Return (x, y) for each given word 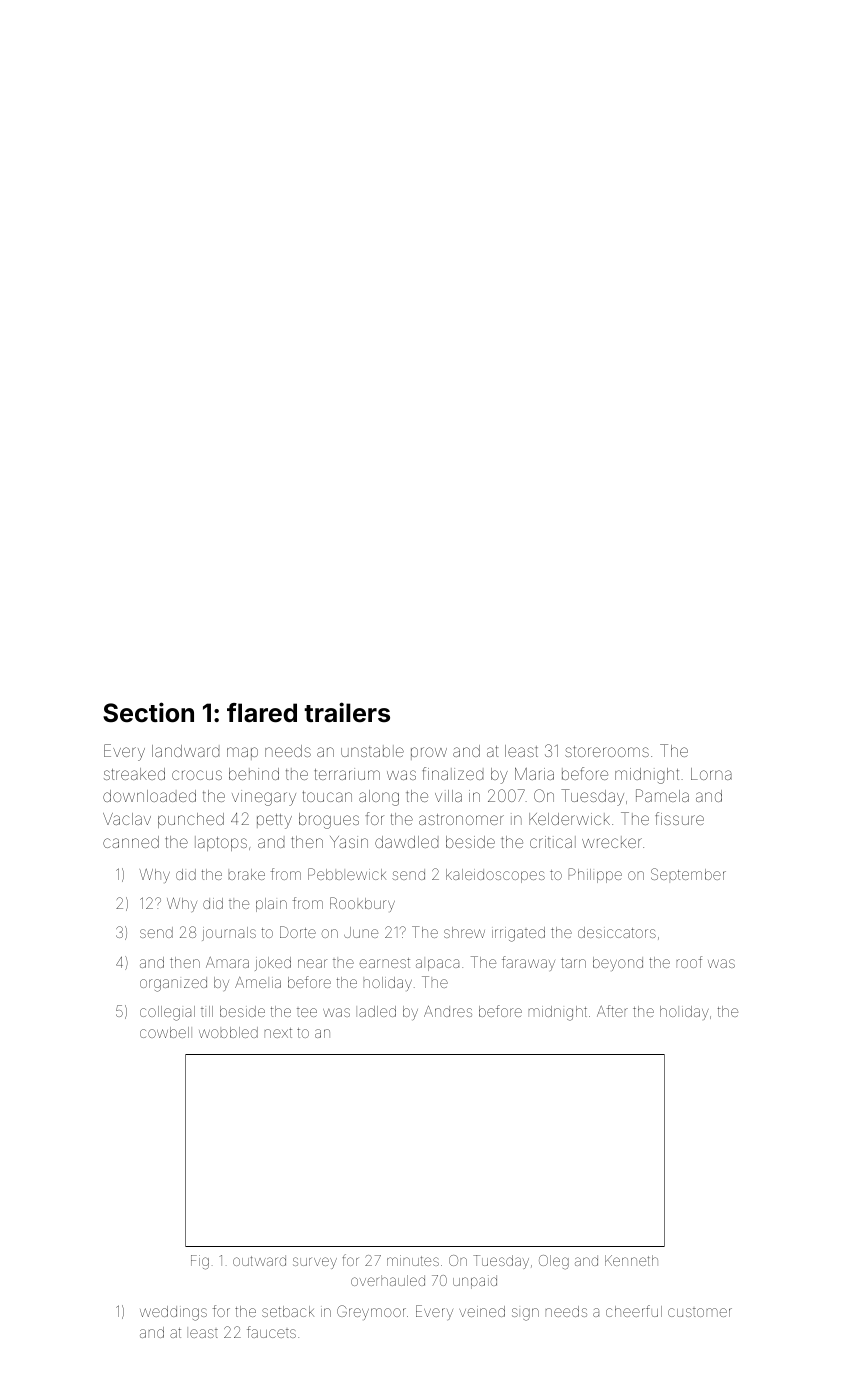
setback (288, 1311)
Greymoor (371, 1312)
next (278, 1033)
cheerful (634, 1311)
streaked (134, 774)
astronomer (461, 819)
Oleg (554, 1262)
